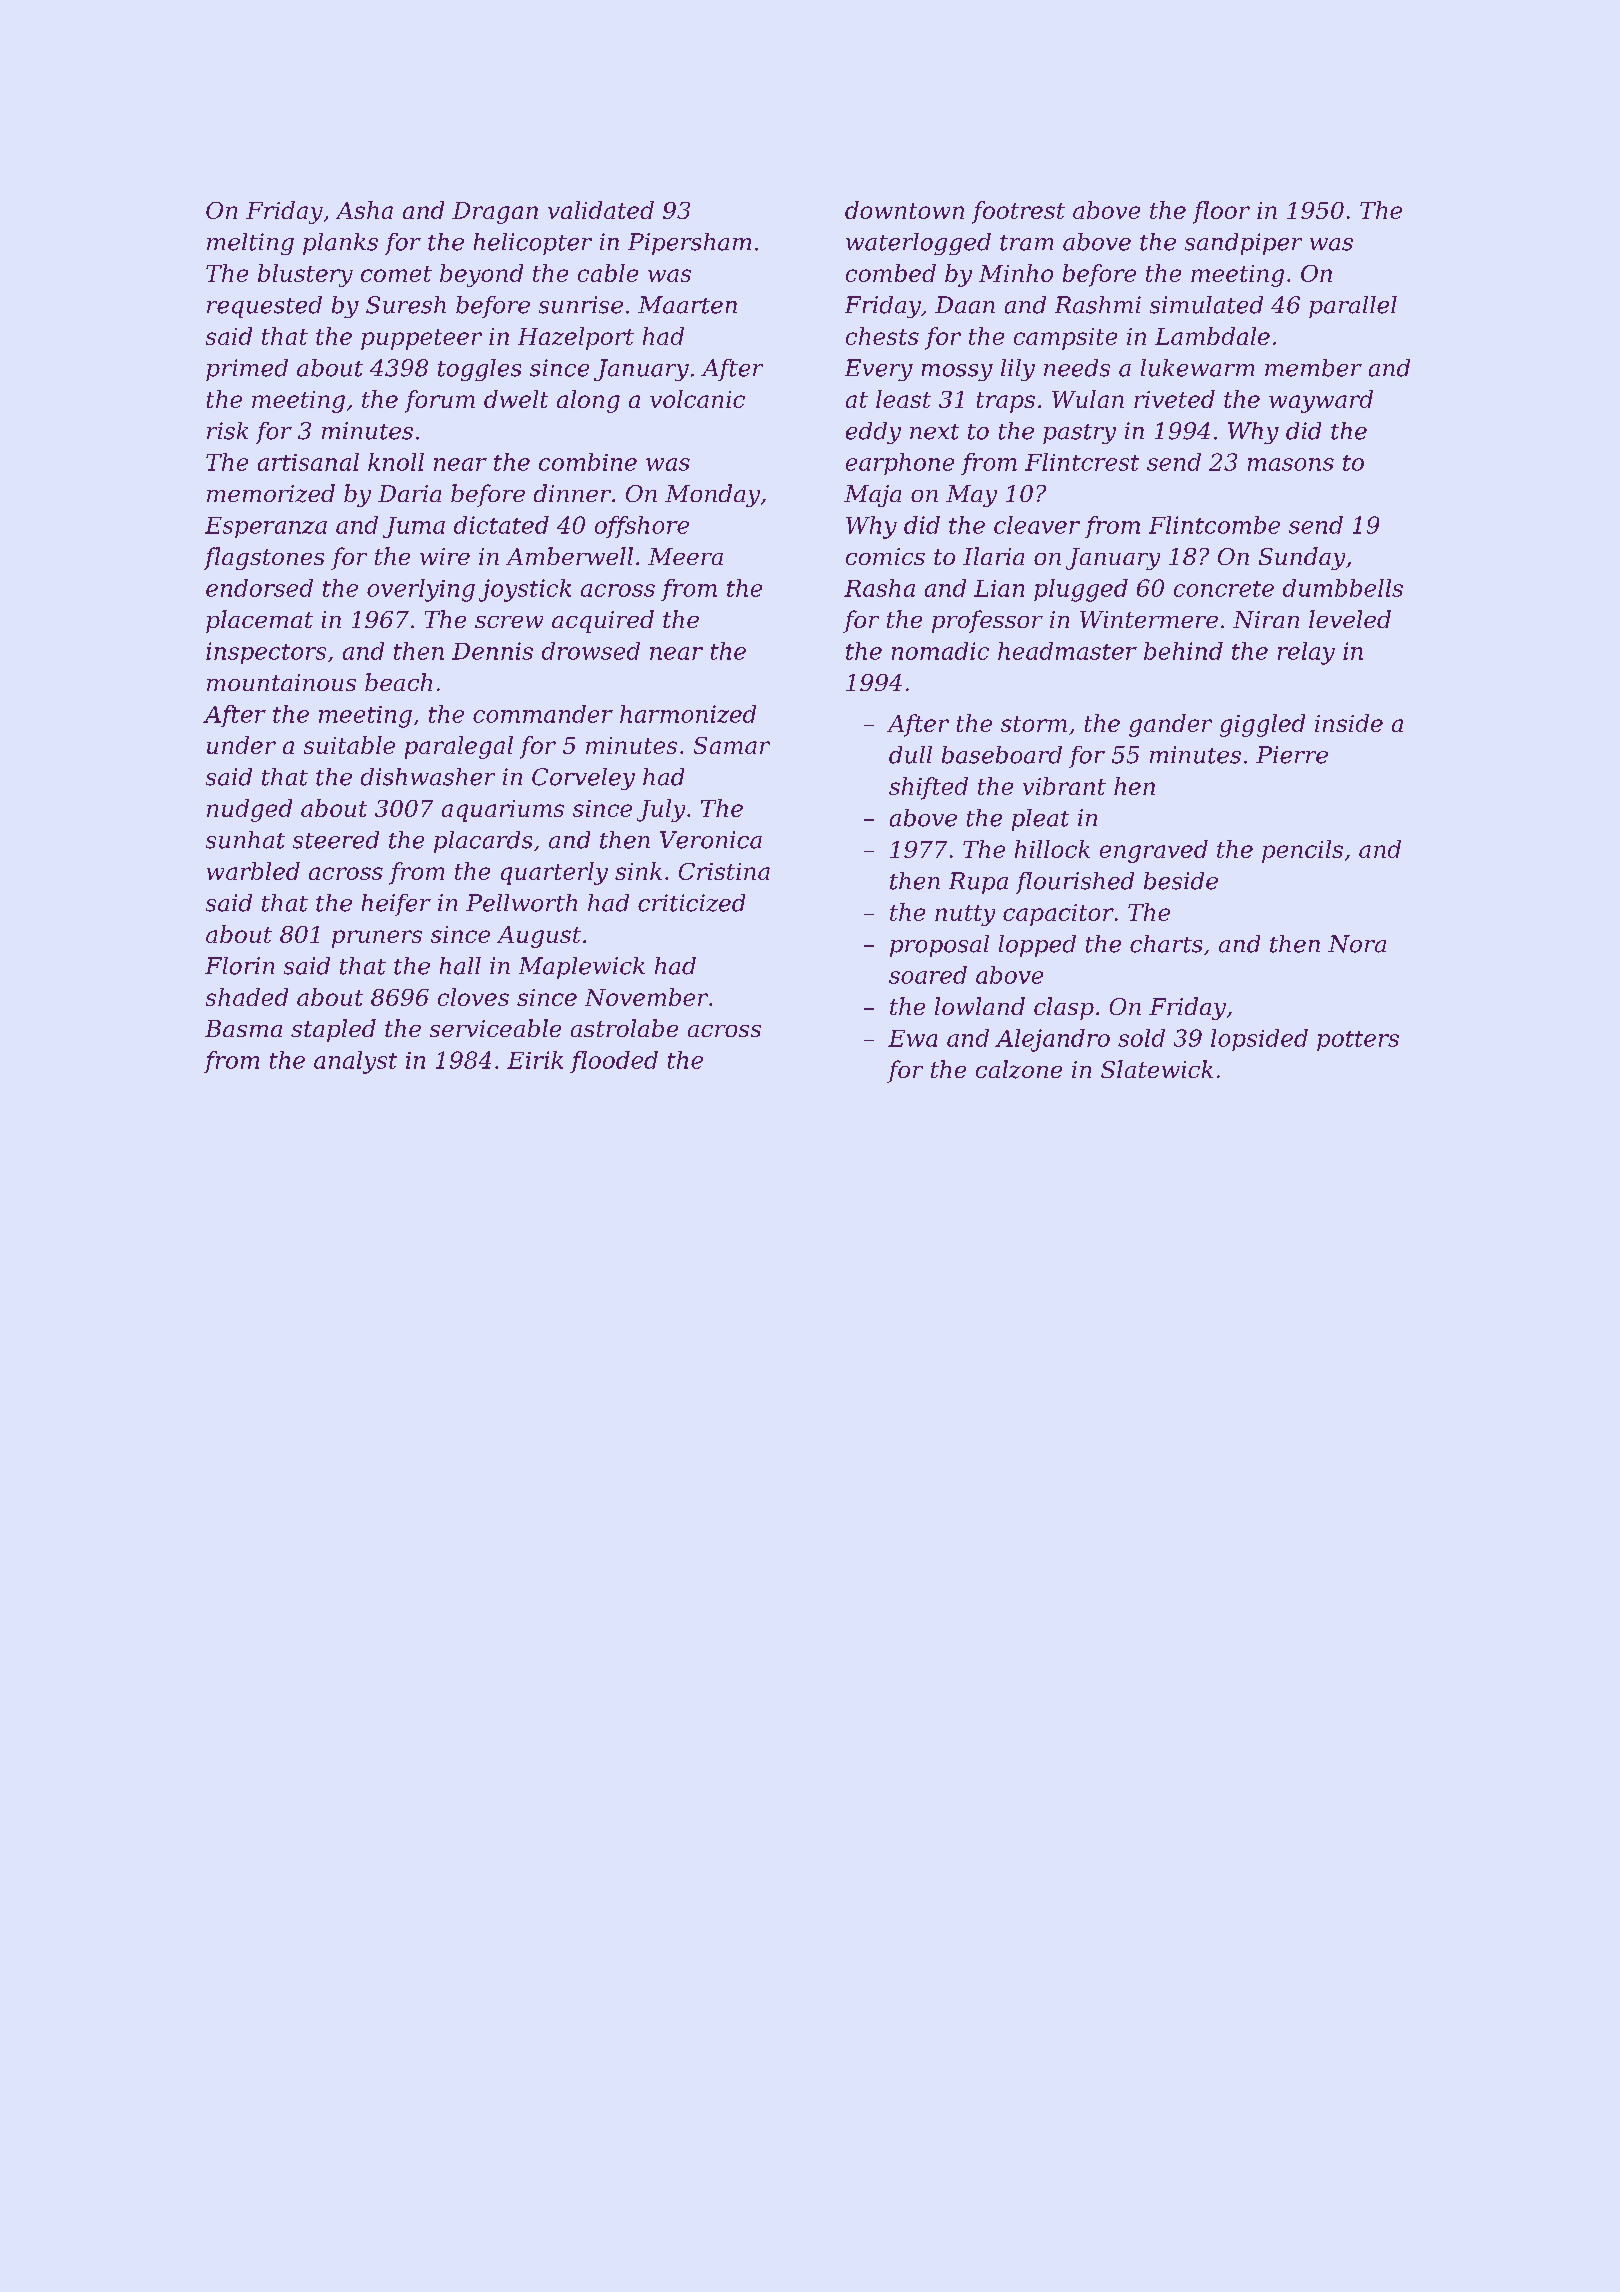  Describe the element at coordinates (241, 745) in the screenshot. I see `under` at that location.
